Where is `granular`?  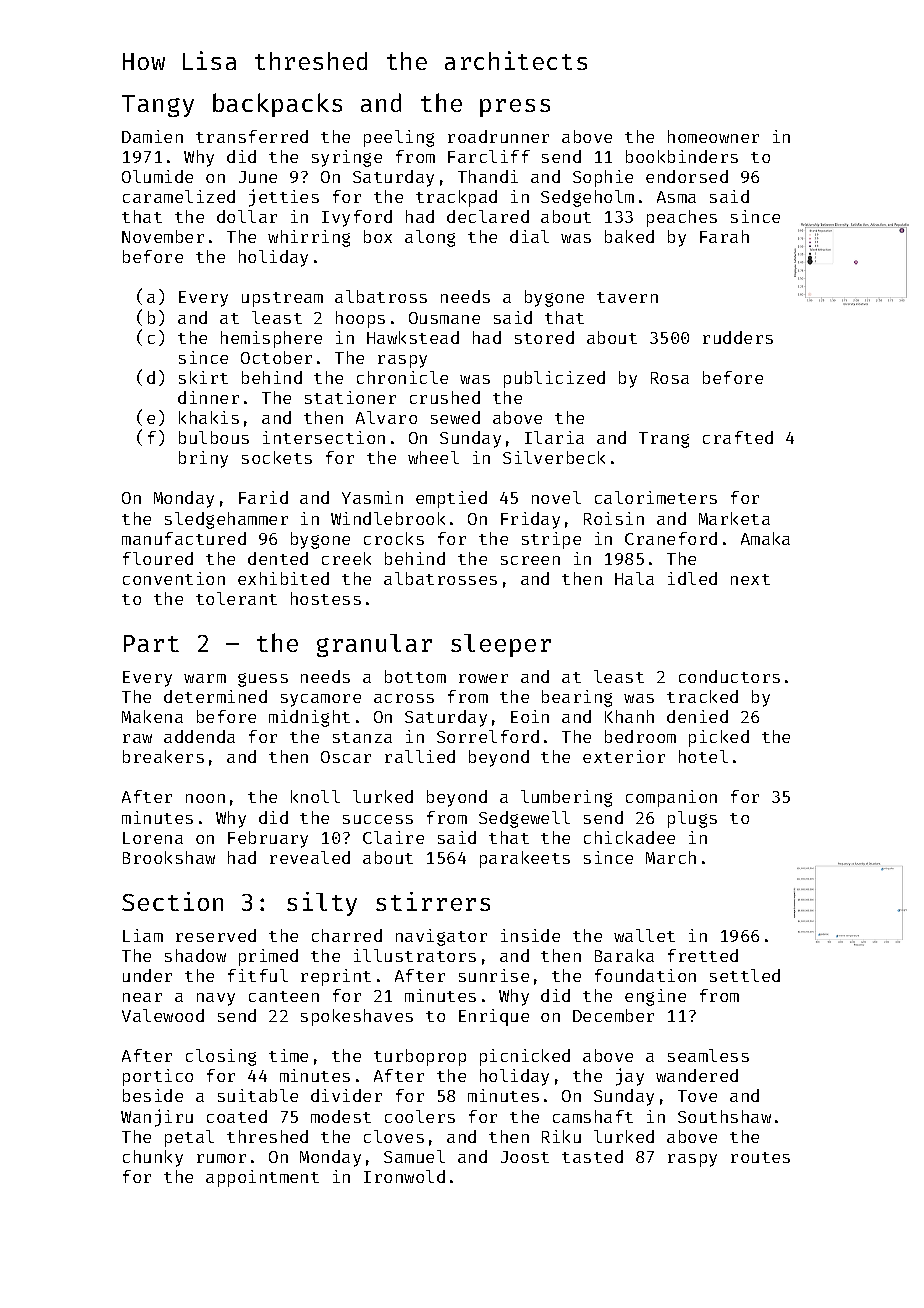
granular is located at coordinates (374, 645).
